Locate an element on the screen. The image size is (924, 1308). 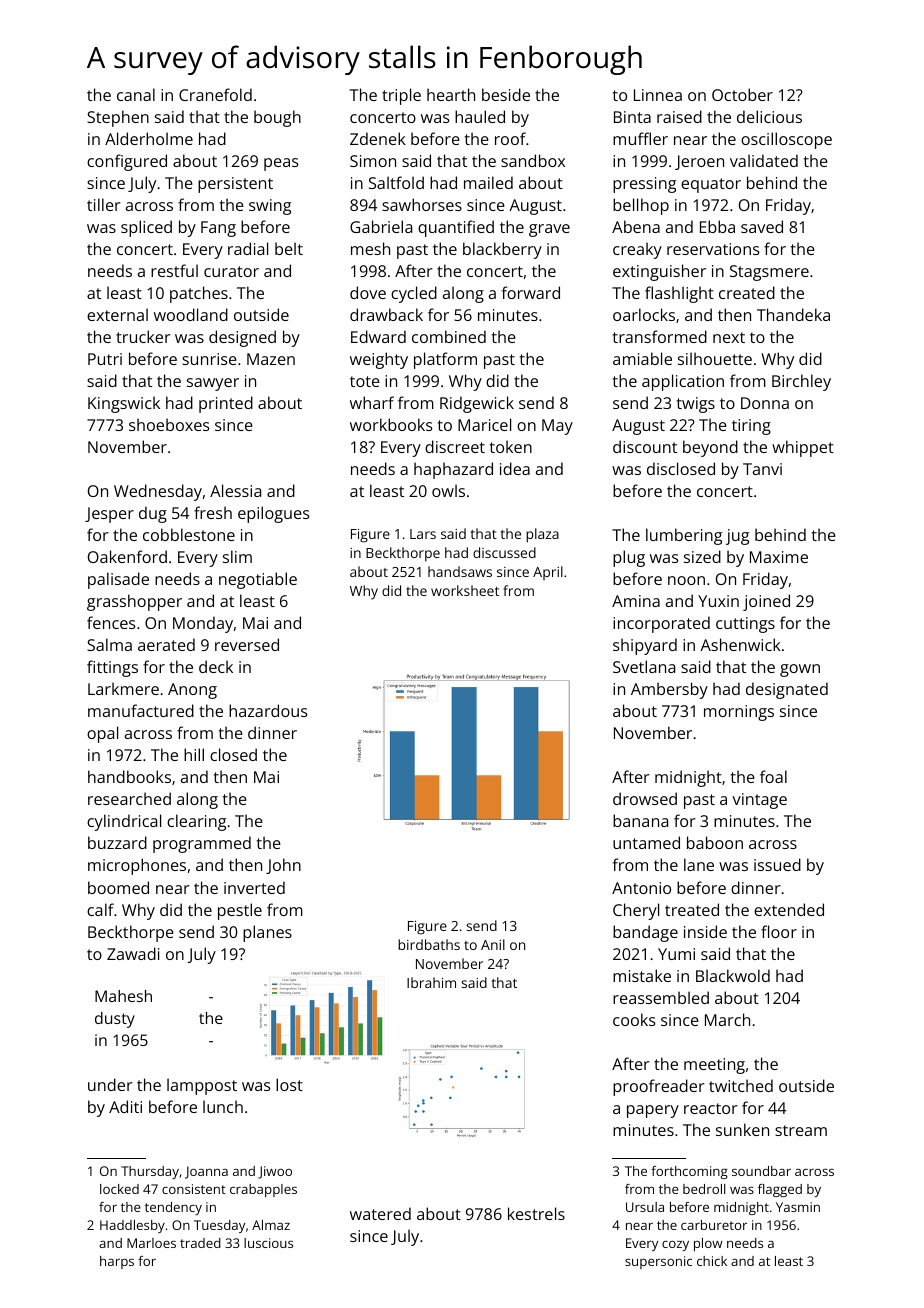
Haddlesby is located at coordinates (132, 1226).
